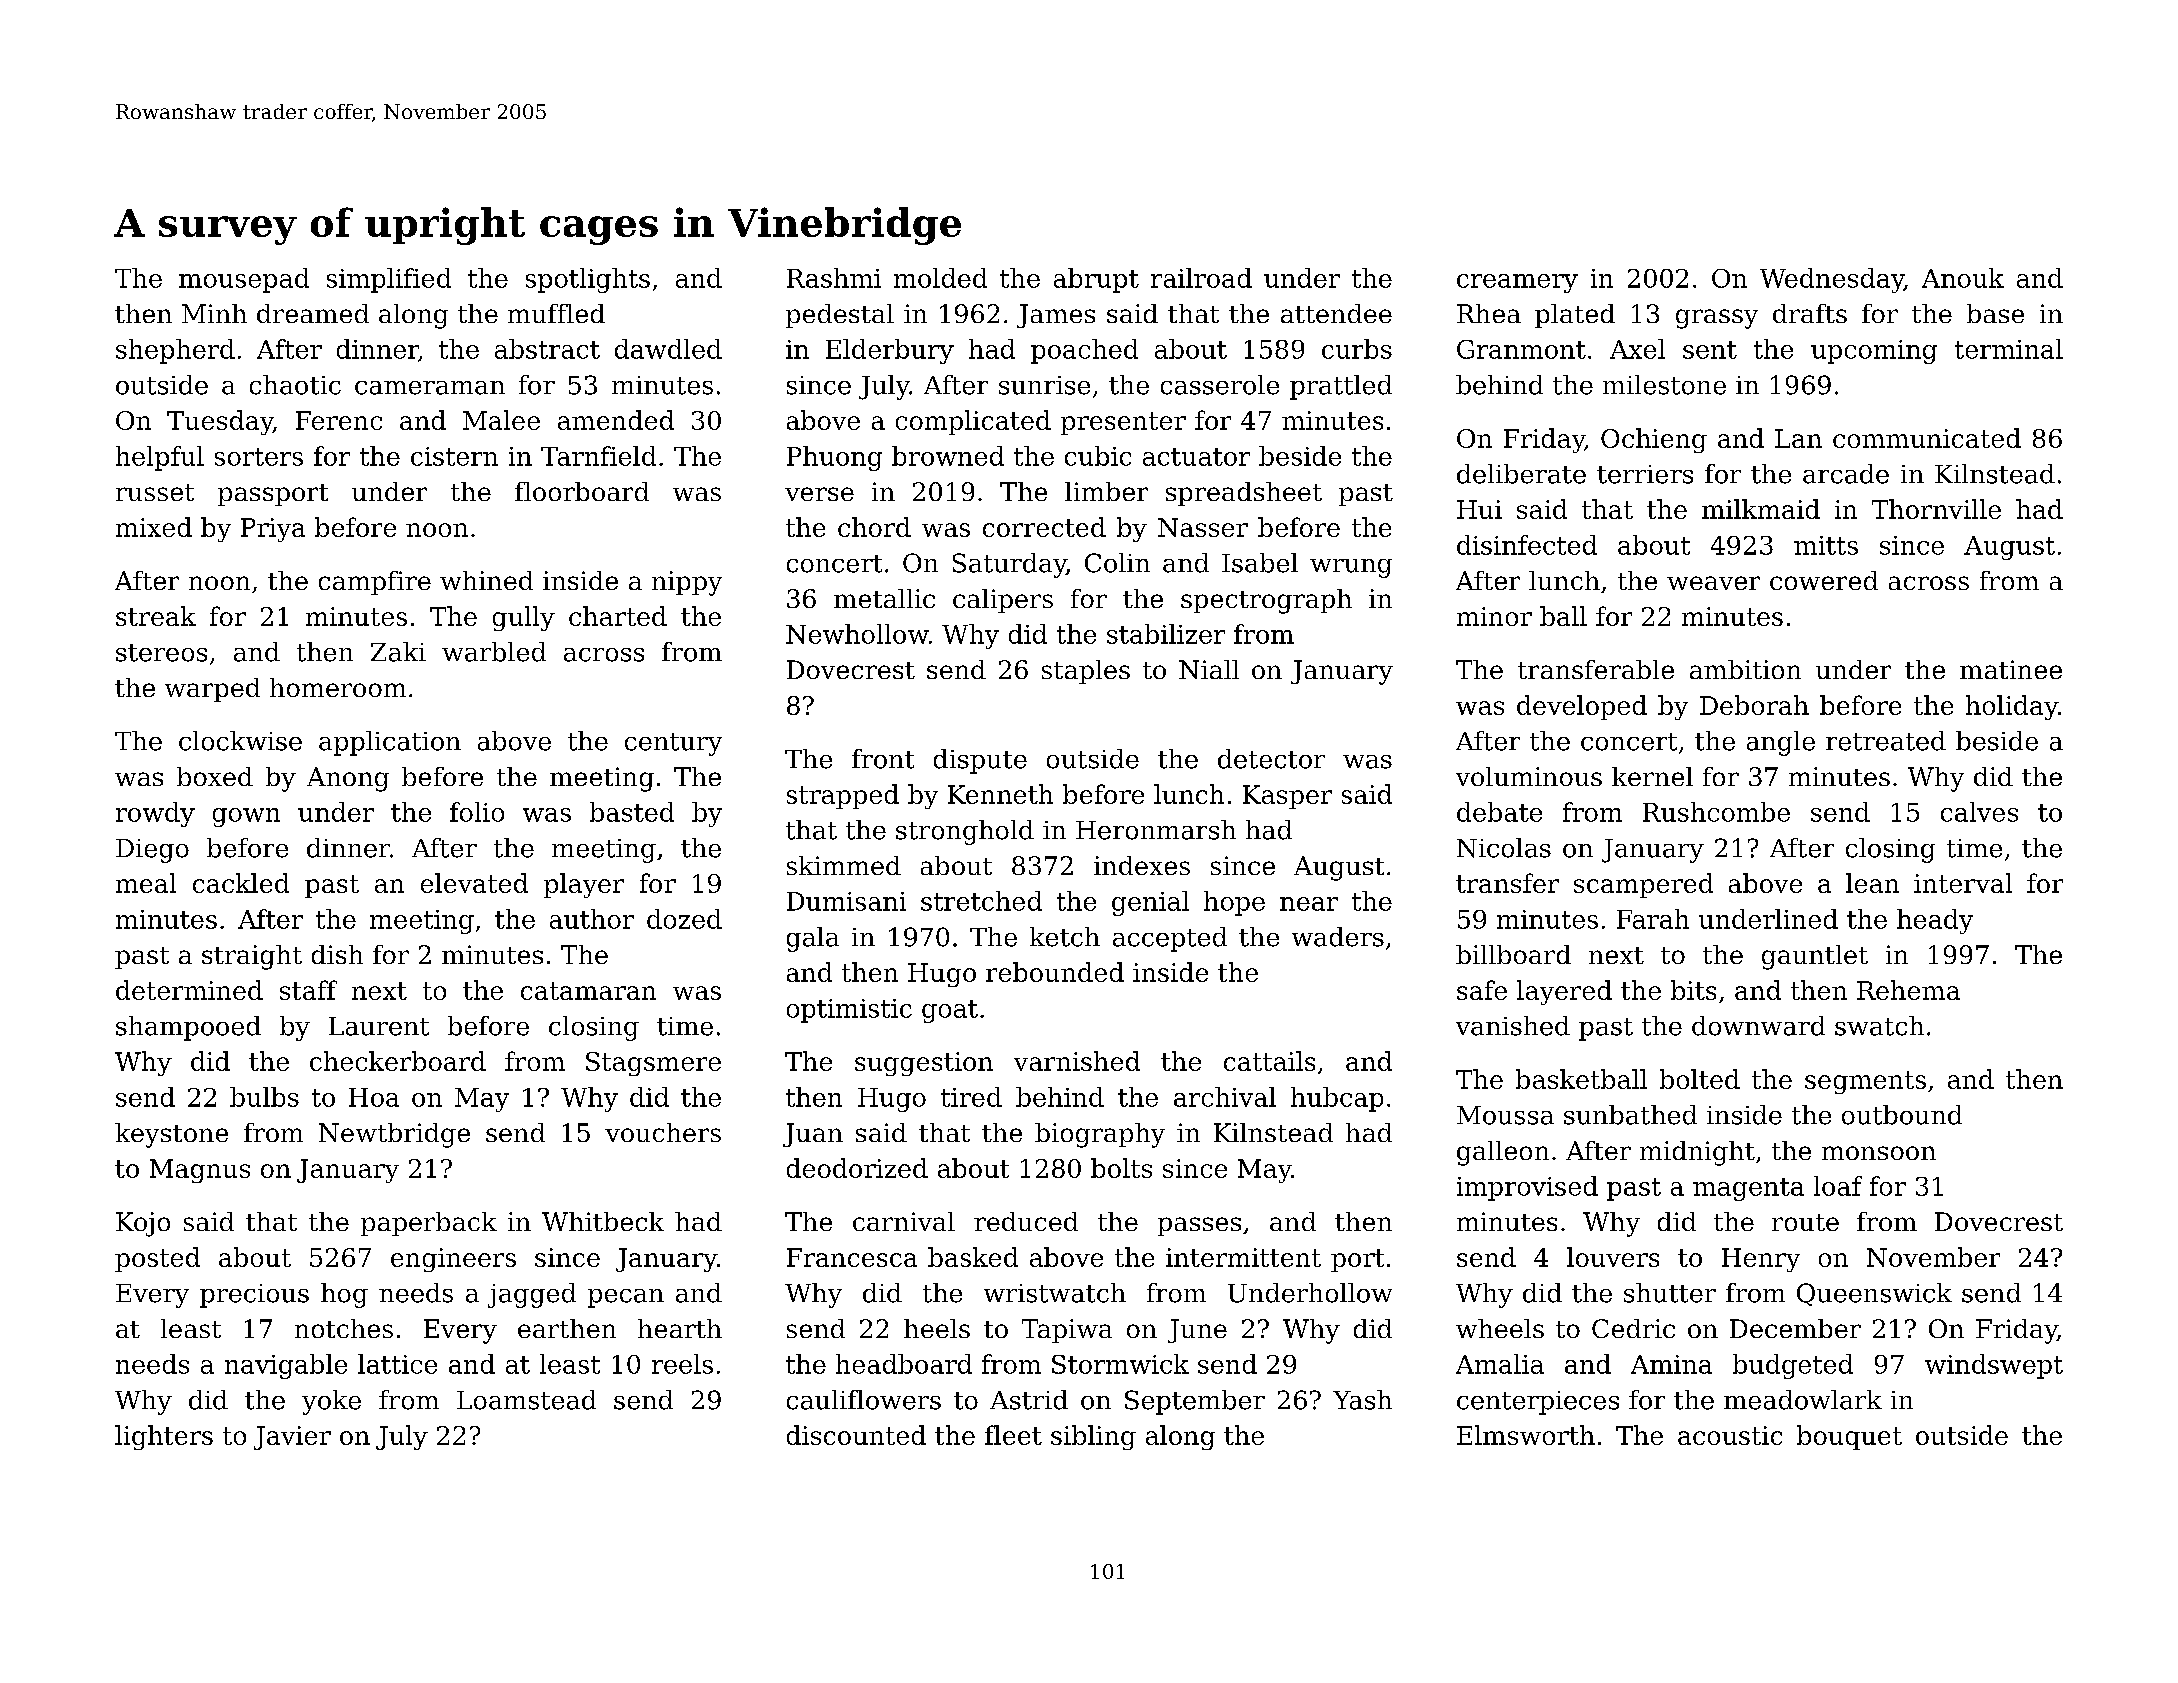 The image size is (2178, 1683). Describe the element at coordinates (1761, 1260) in the document. I see `Henry` at that location.
